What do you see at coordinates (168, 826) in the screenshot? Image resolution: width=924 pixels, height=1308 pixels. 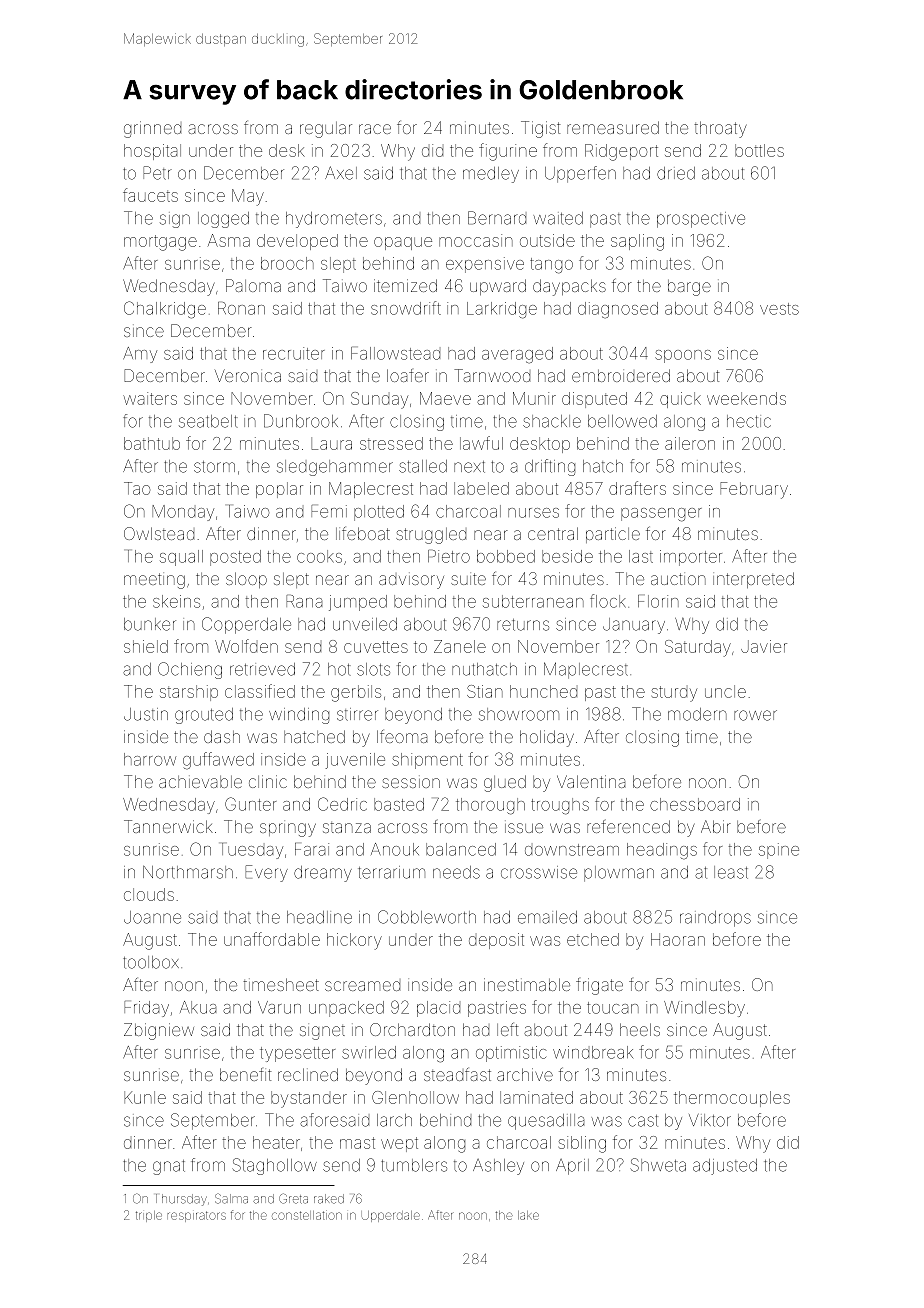 I see `Tannerwick` at bounding box center [168, 826].
